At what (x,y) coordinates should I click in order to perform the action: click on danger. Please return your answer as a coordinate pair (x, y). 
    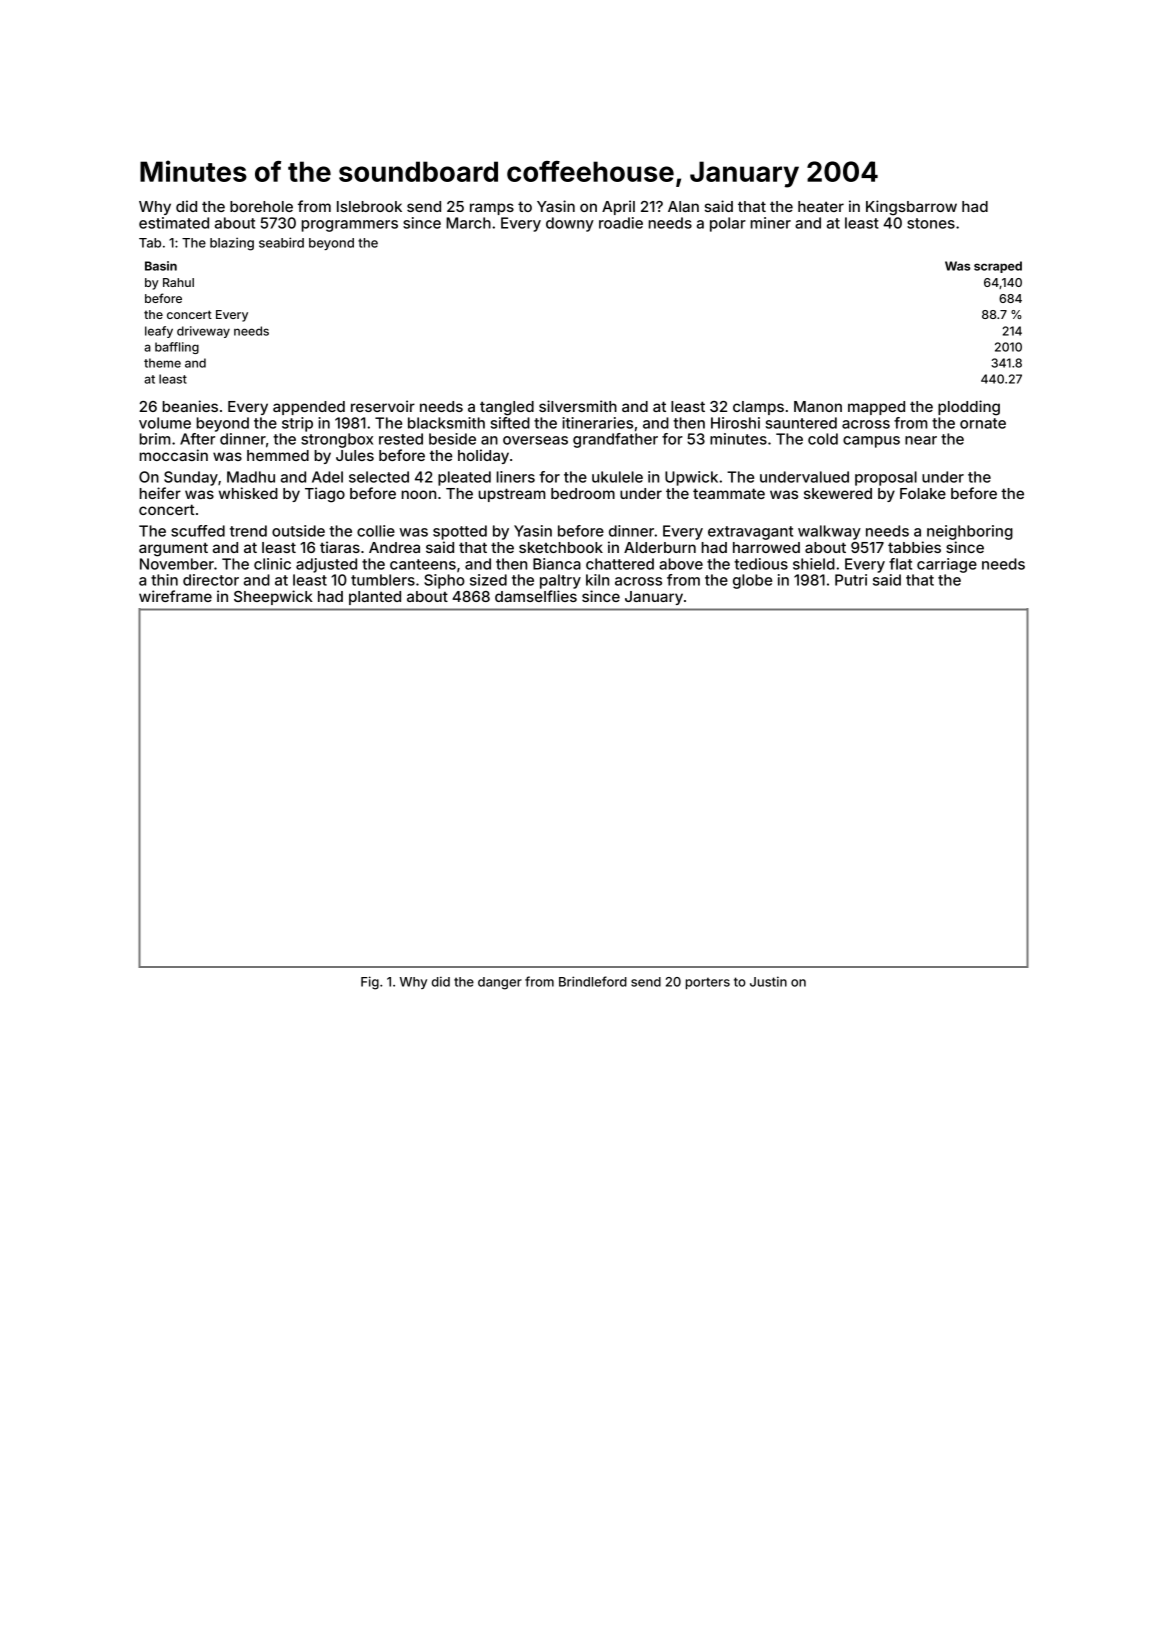
    Looking at the image, I should click on (500, 983).
